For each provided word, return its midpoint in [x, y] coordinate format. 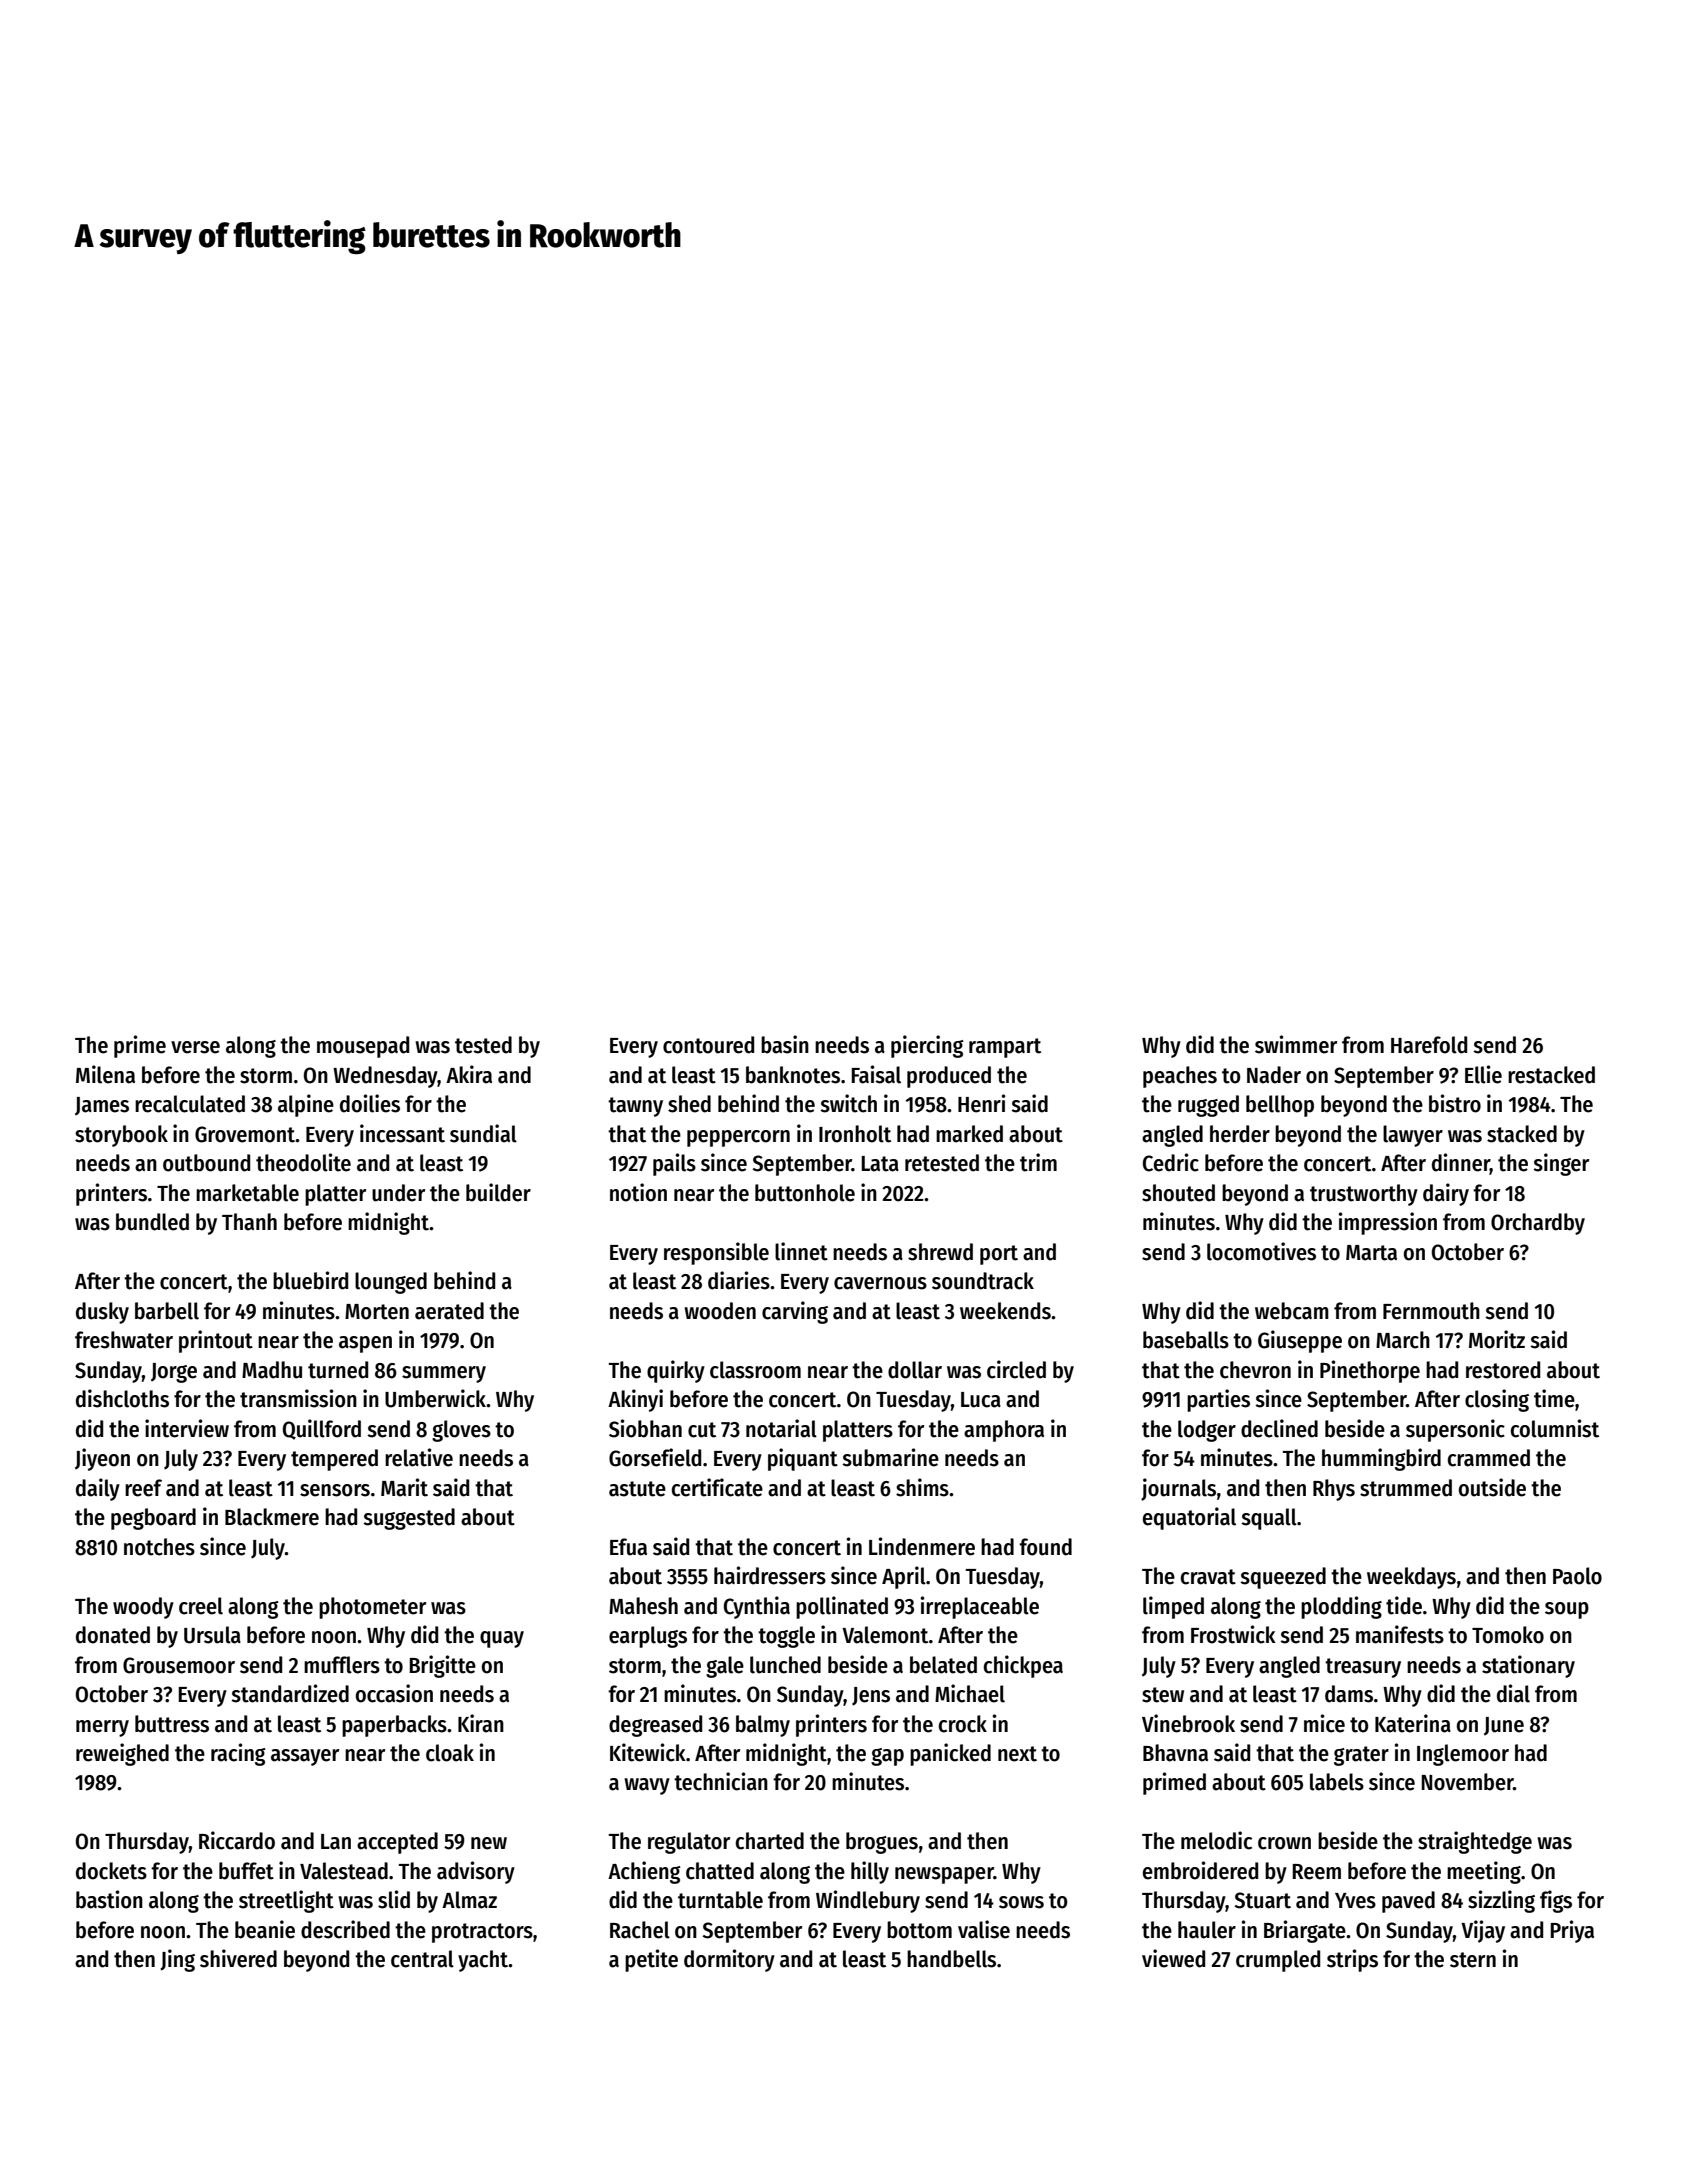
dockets [111, 1871]
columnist [1555, 1428]
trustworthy [1364, 1195]
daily [98, 1489]
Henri [981, 1103]
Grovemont [245, 1134]
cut [702, 1430]
